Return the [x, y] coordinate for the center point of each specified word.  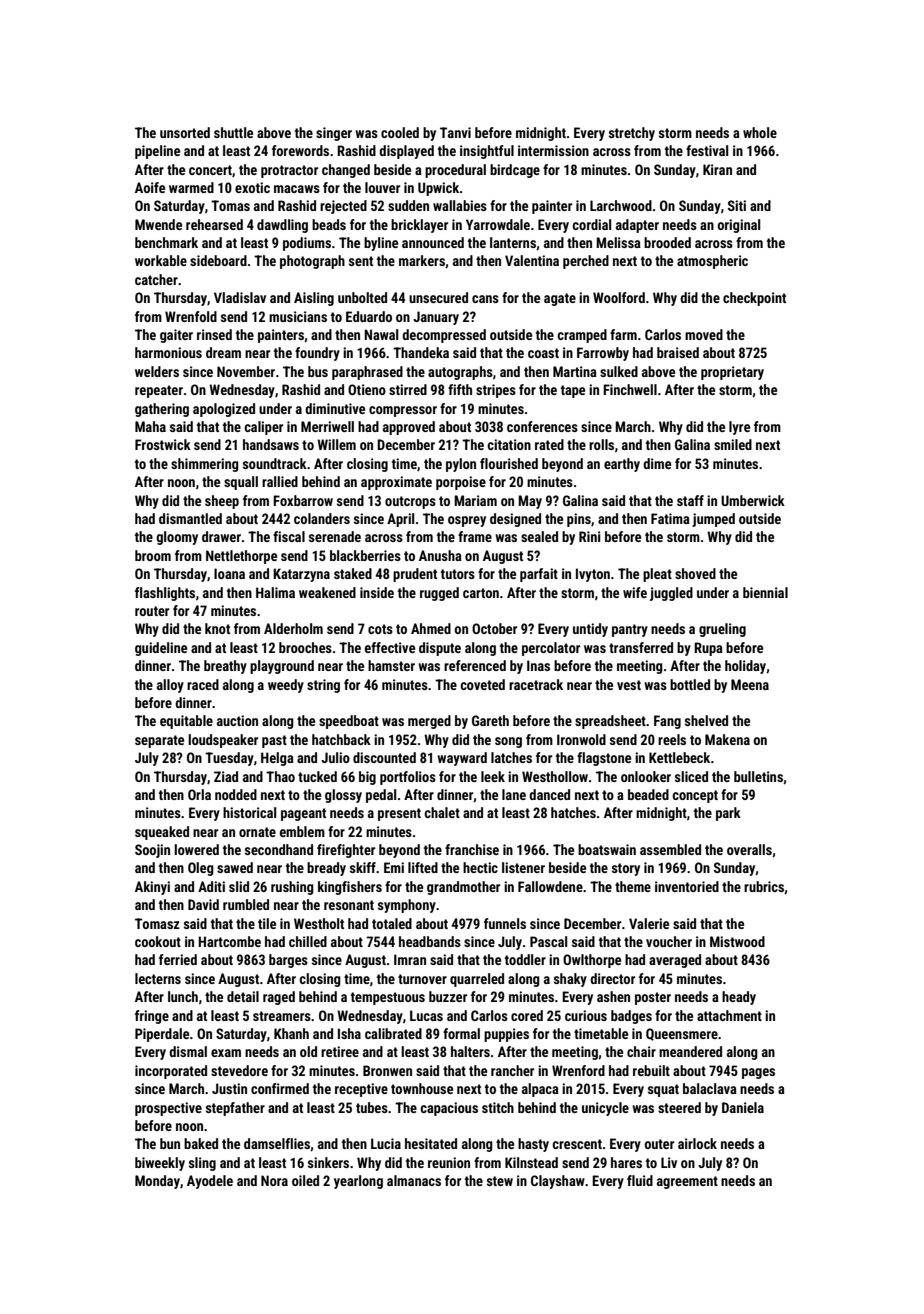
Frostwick [163, 444]
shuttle [233, 132]
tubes [372, 1107]
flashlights [165, 594]
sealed [539, 536]
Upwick [439, 189]
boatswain [607, 849]
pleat [657, 575]
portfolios [408, 778]
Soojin [152, 851]
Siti [737, 205]
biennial [765, 592]
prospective [168, 1109]
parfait [539, 575]
